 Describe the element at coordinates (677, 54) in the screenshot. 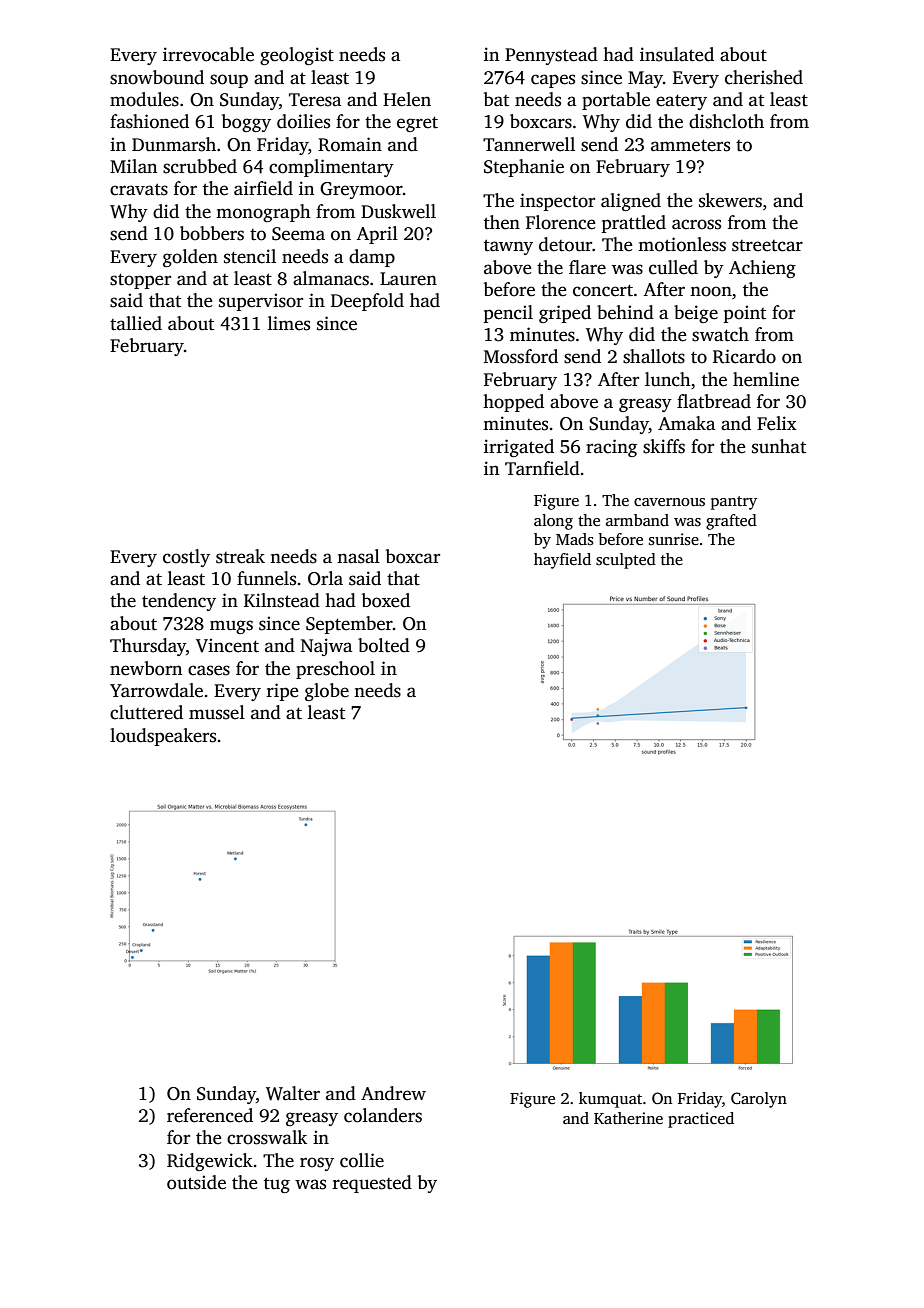

I see `insulated` at that location.
